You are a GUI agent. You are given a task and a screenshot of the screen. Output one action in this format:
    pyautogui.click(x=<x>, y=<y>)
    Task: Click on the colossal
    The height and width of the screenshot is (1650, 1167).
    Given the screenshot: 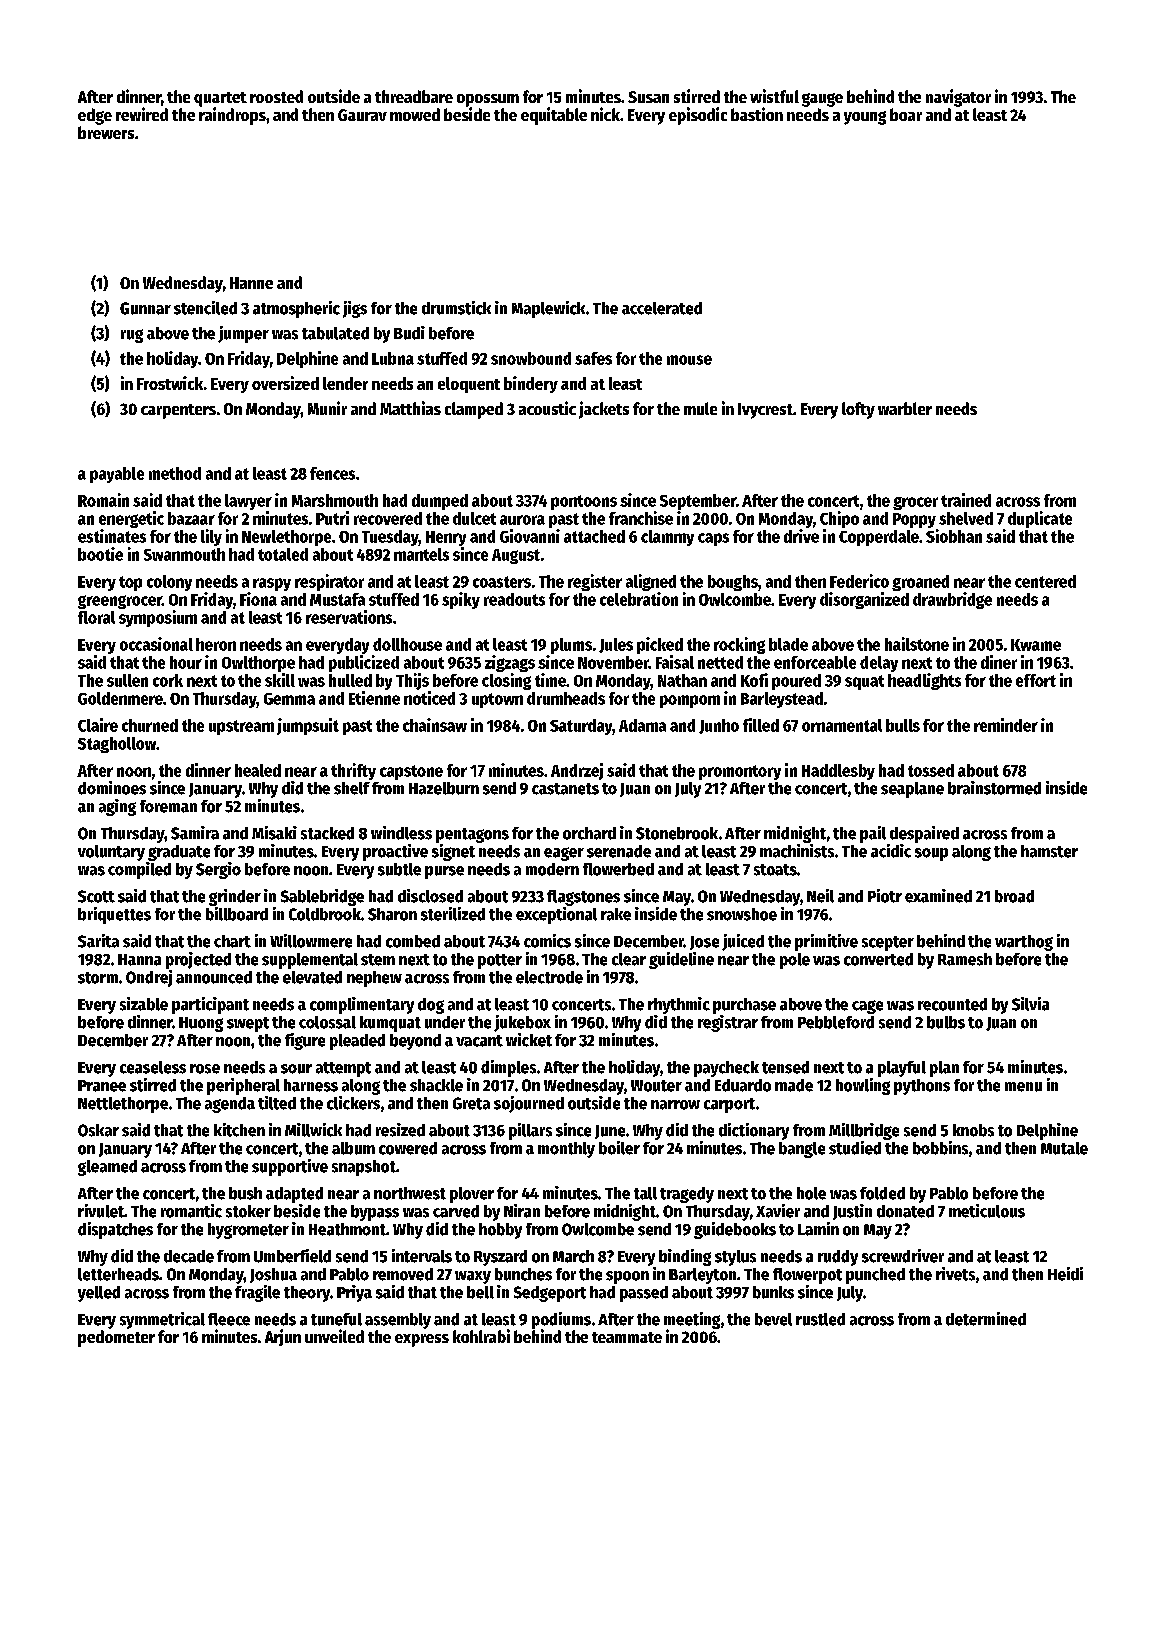 What is the action you would take?
    pyautogui.click(x=327, y=1022)
